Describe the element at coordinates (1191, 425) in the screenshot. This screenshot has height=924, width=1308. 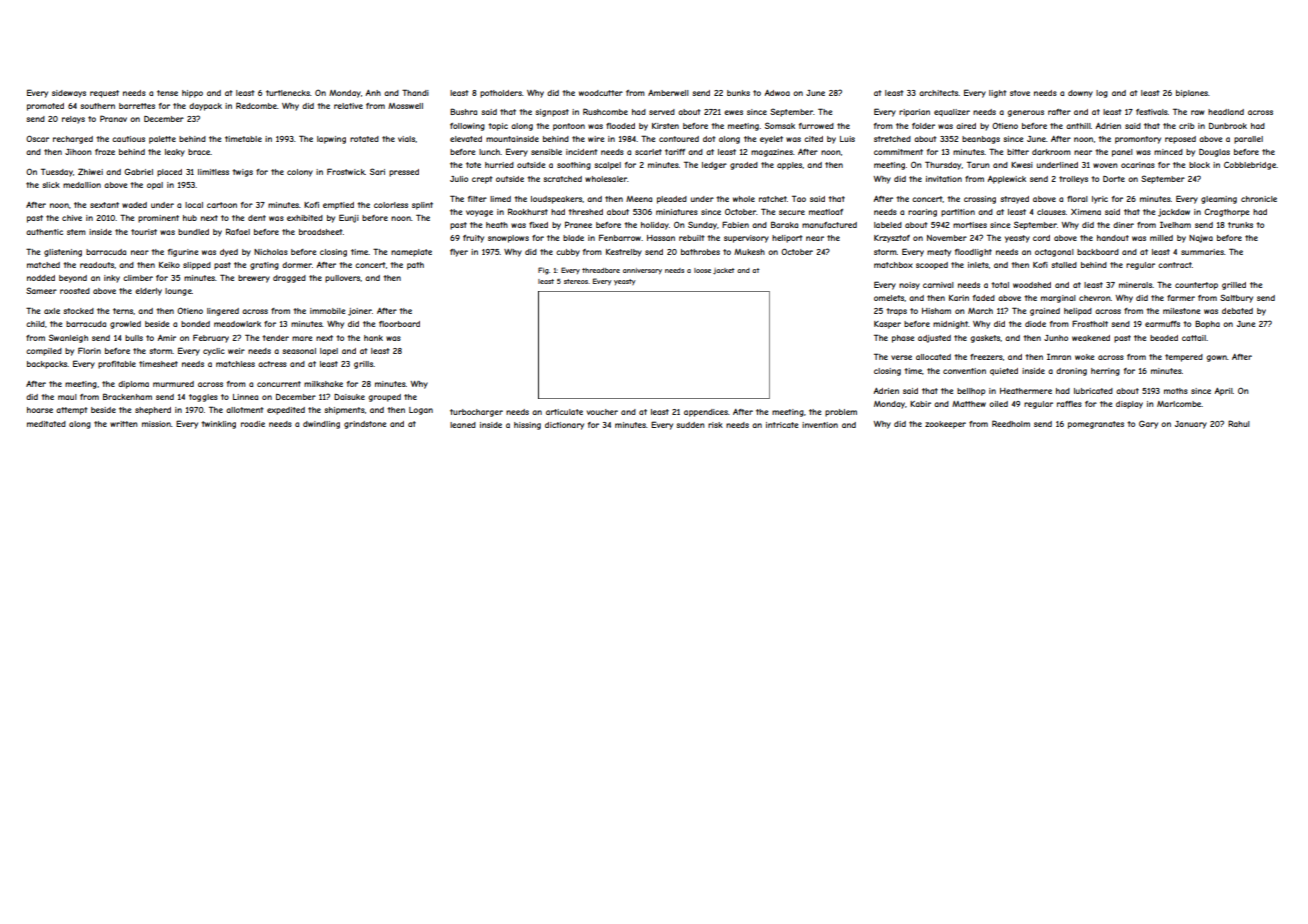
I see `January` at that location.
